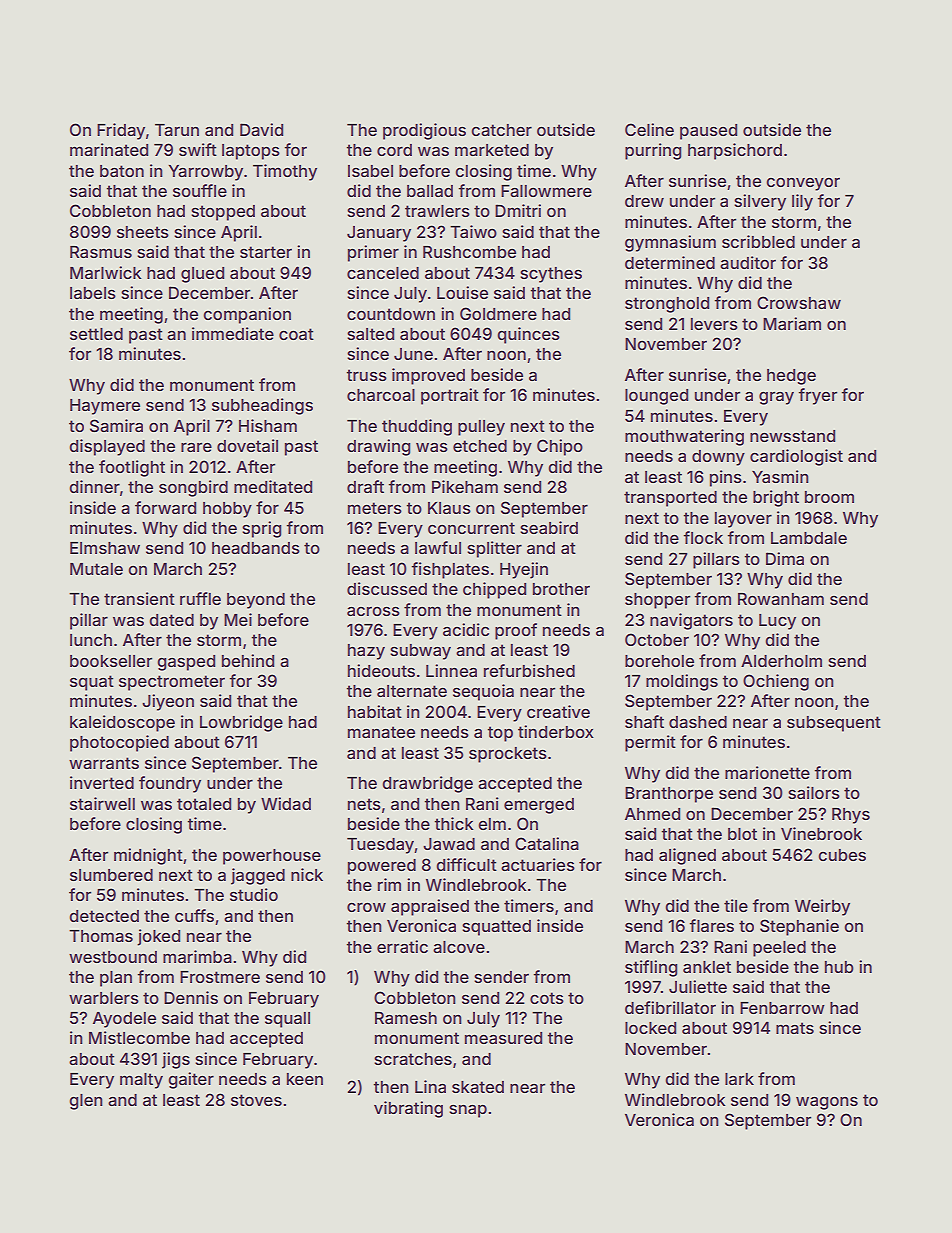 This screenshot has width=952, height=1233. Describe the element at coordinates (191, 1080) in the screenshot. I see `gaiter` at that location.
